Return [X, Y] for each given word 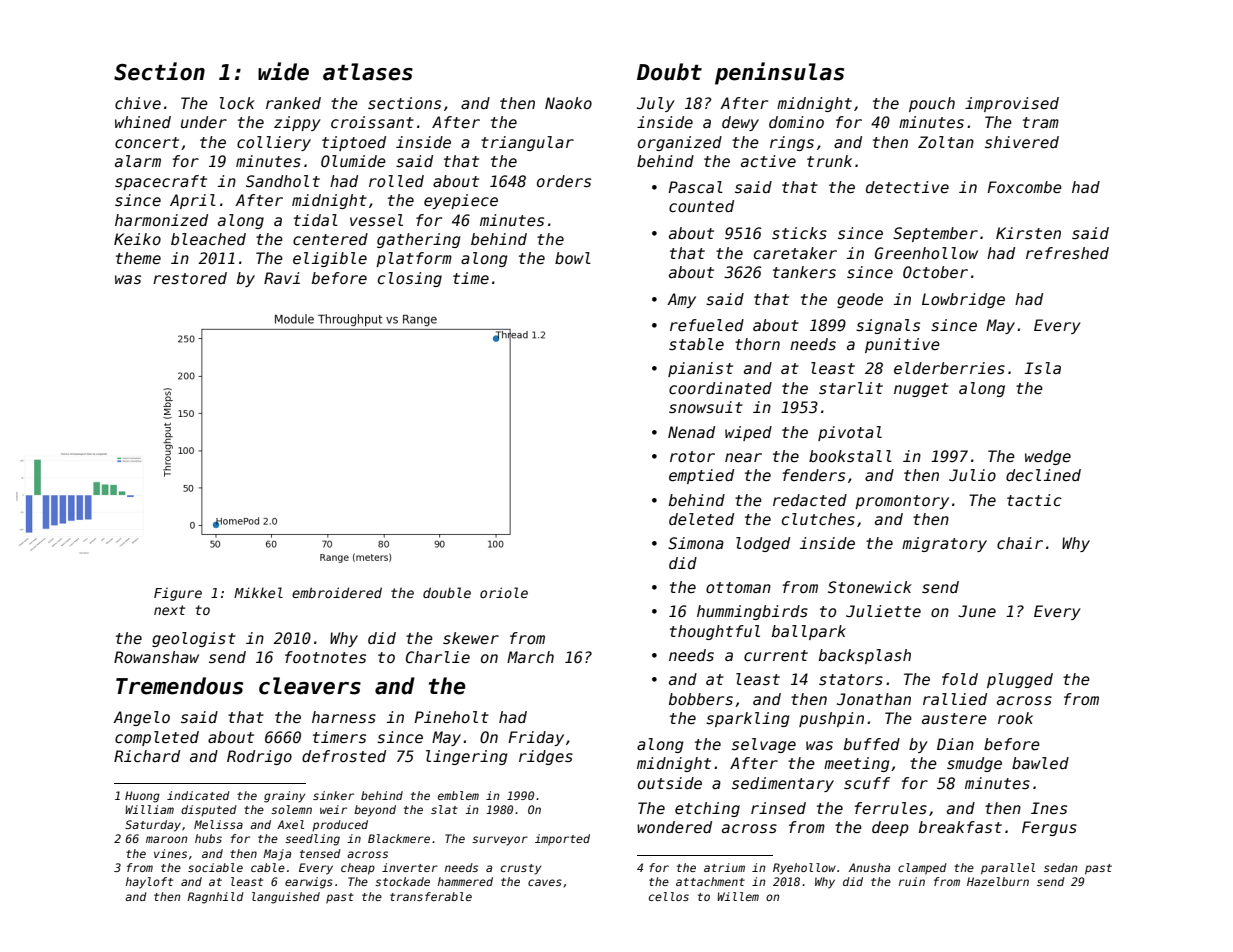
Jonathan [874, 699]
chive [138, 103]
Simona [696, 543]
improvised [1012, 104]
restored [190, 278]
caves [545, 882]
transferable [431, 896]
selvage [764, 745]
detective [907, 187]
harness [344, 717]
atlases [368, 72]
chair [1020, 543]
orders [564, 181]
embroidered [337, 592]
